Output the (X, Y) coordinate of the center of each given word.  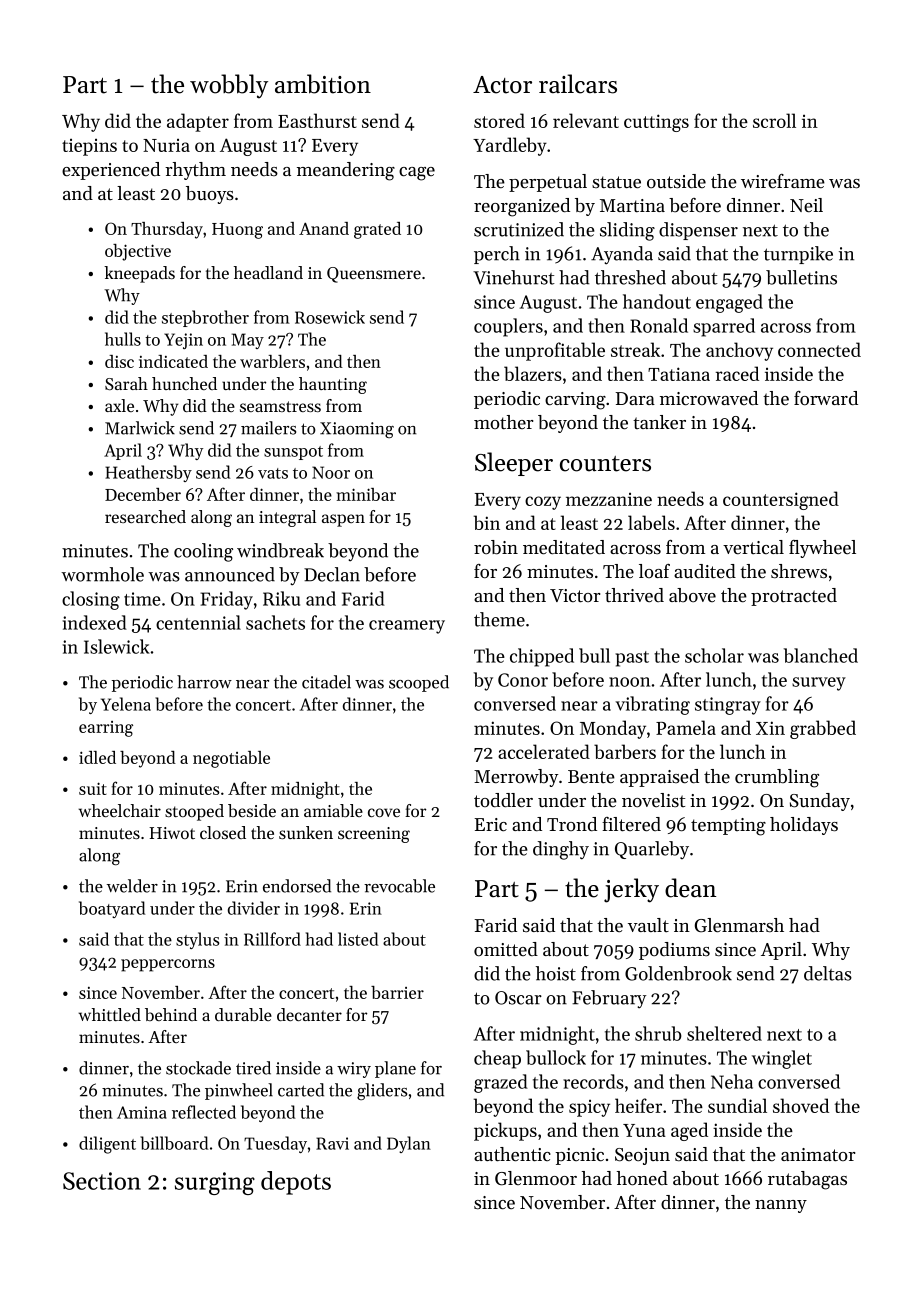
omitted (506, 949)
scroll (774, 120)
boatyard (112, 909)
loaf (654, 571)
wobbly (229, 86)
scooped (419, 683)
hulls (123, 339)
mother (503, 422)
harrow (204, 682)
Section (102, 1181)
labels (651, 522)
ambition (323, 84)
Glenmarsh (739, 925)
